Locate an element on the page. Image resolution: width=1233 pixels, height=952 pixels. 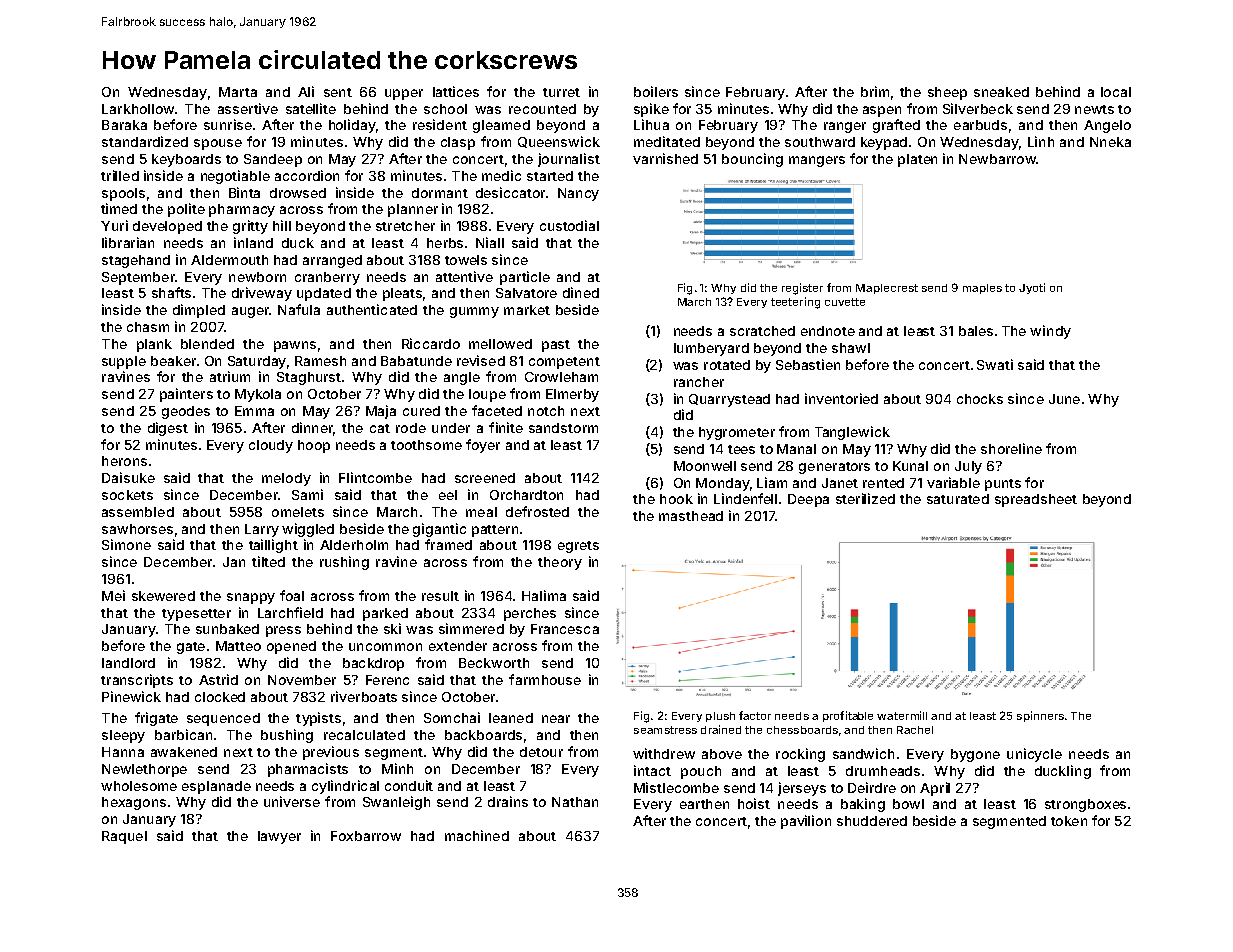
egrets is located at coordinates (578, 547).
